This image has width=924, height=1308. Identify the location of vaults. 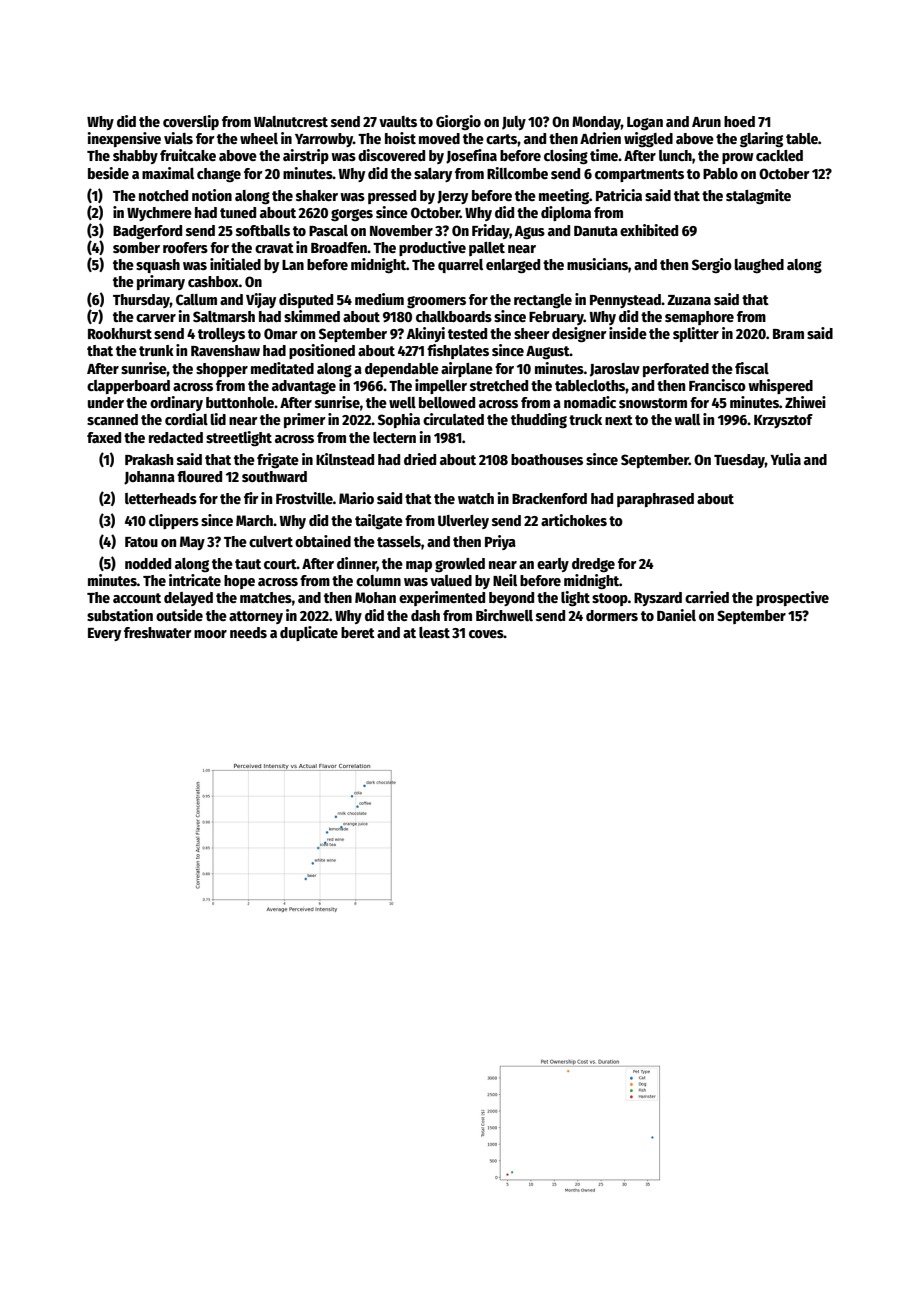
(398, 121).
